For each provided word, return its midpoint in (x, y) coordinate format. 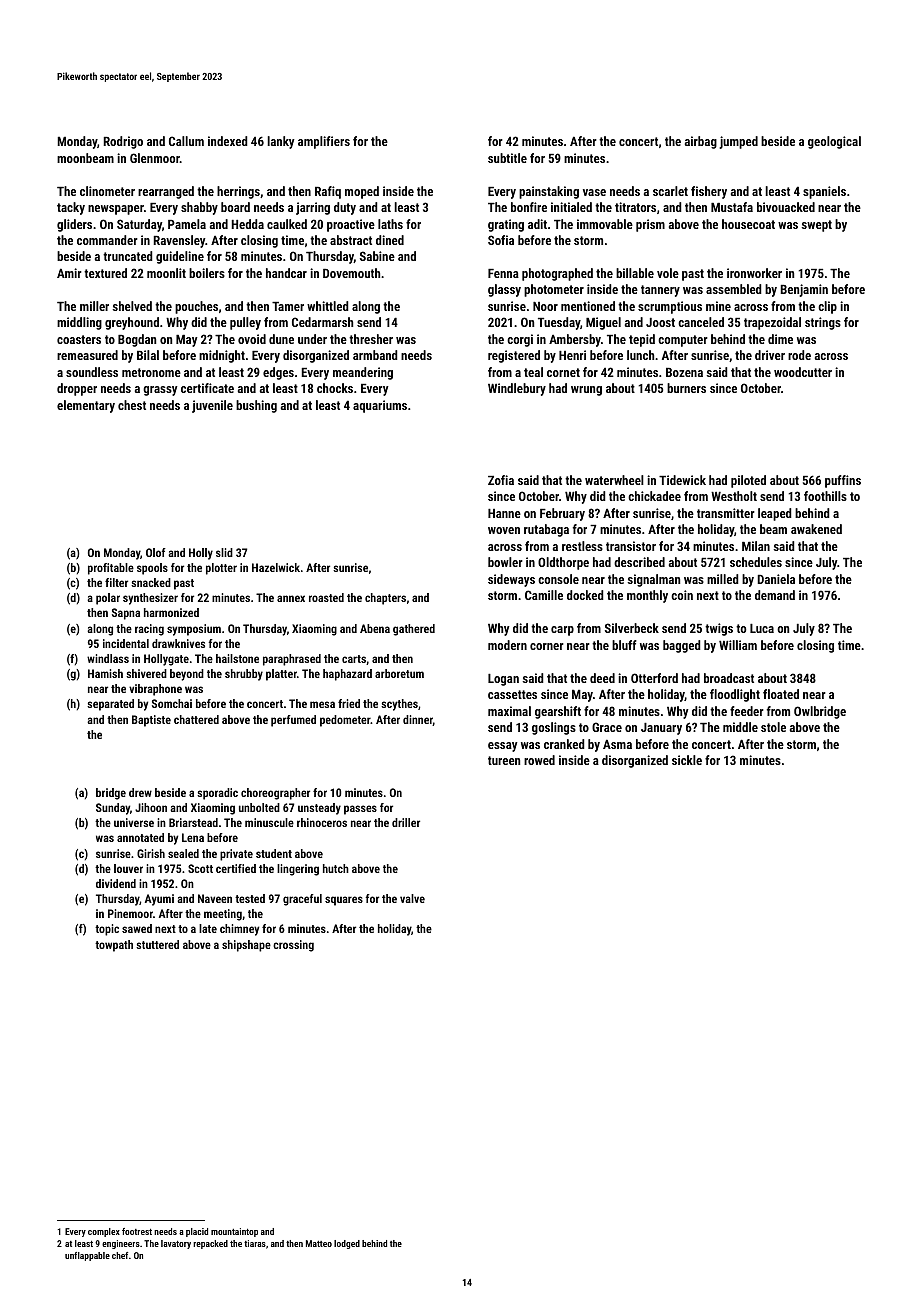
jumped (738, 142)
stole (773, 727)
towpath (114, 946)
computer (683, 341)
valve (412, 898)
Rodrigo (123, 142)
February (562, 514)
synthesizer (150, 599)
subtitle (507, 158)
